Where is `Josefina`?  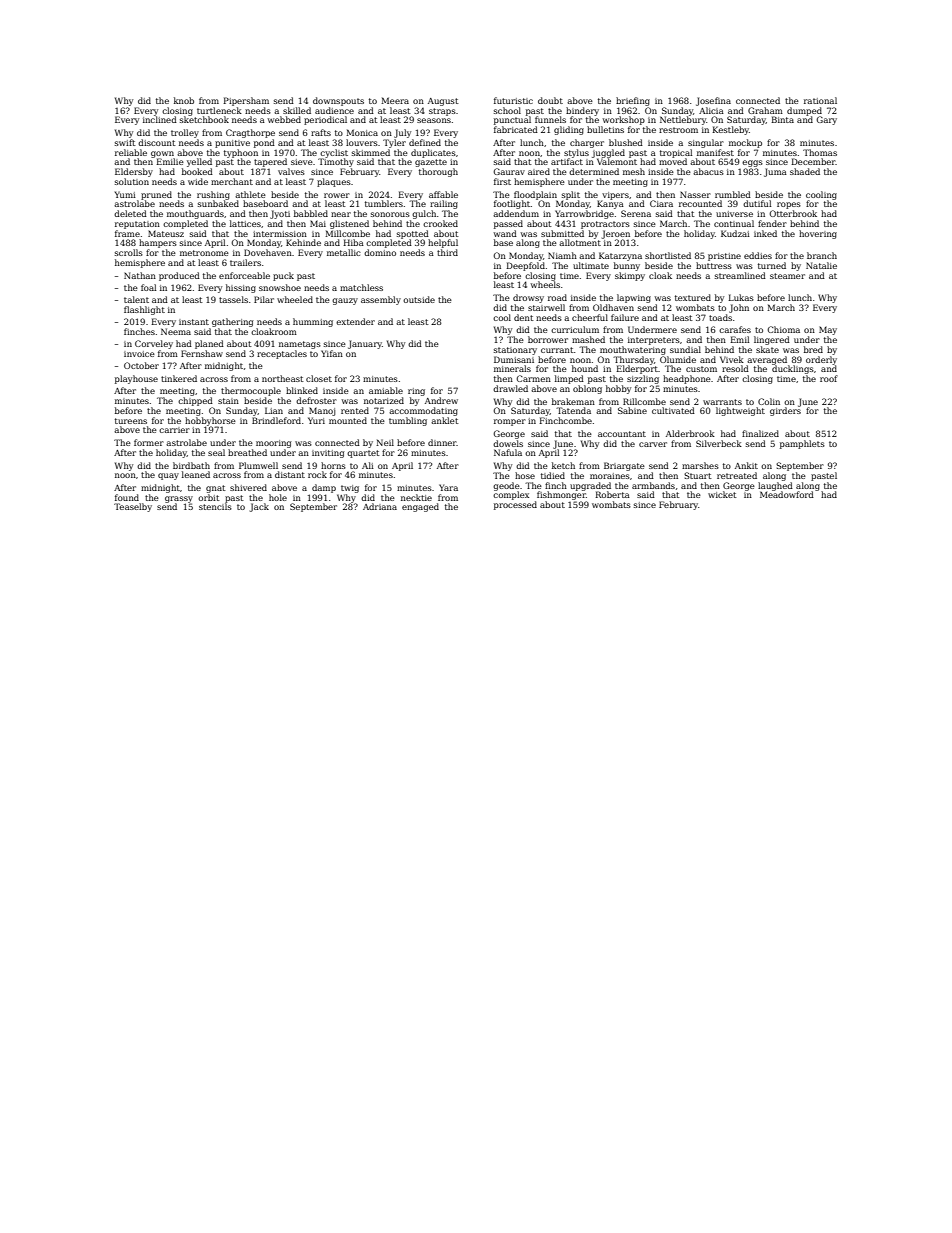 Josefina is located at coordinates (713, 101).
